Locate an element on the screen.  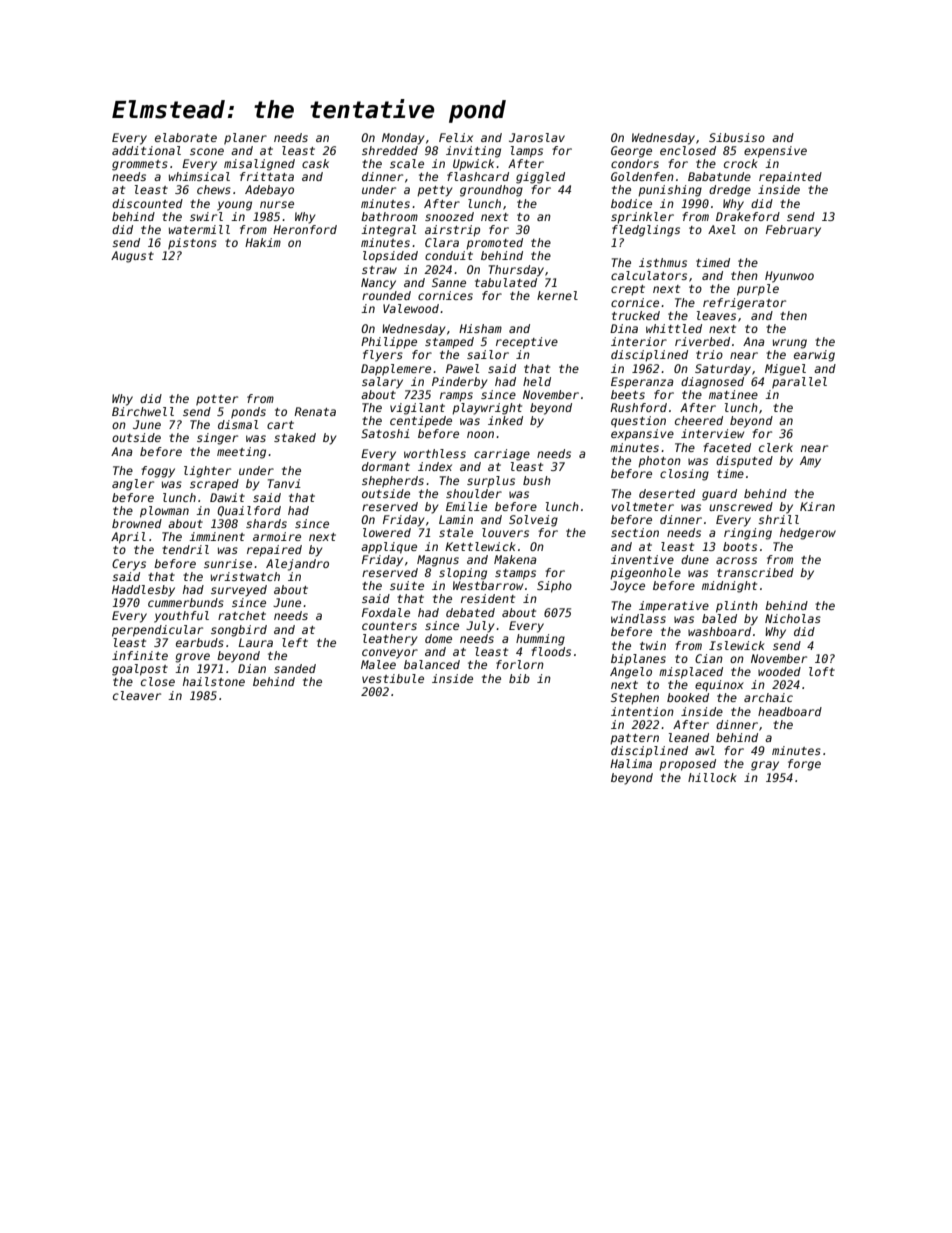
Miguel is located at coordinates (785, 370).
